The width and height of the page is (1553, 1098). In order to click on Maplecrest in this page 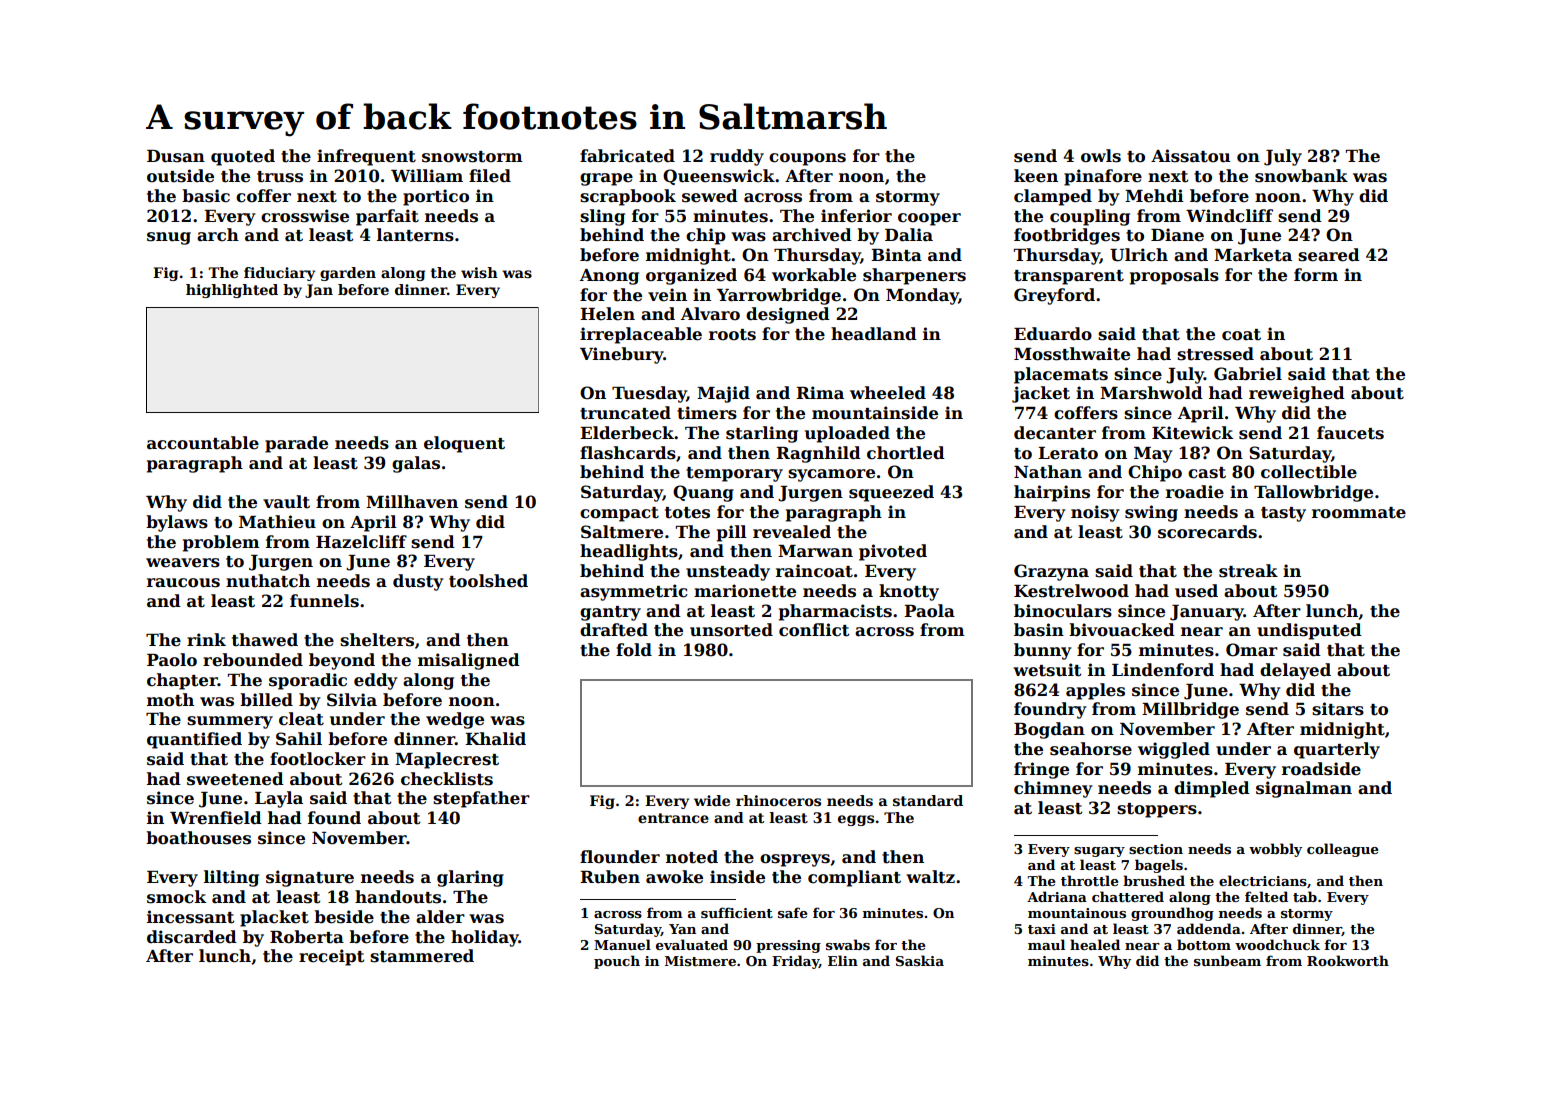, I will do `click(447, 760)`.
